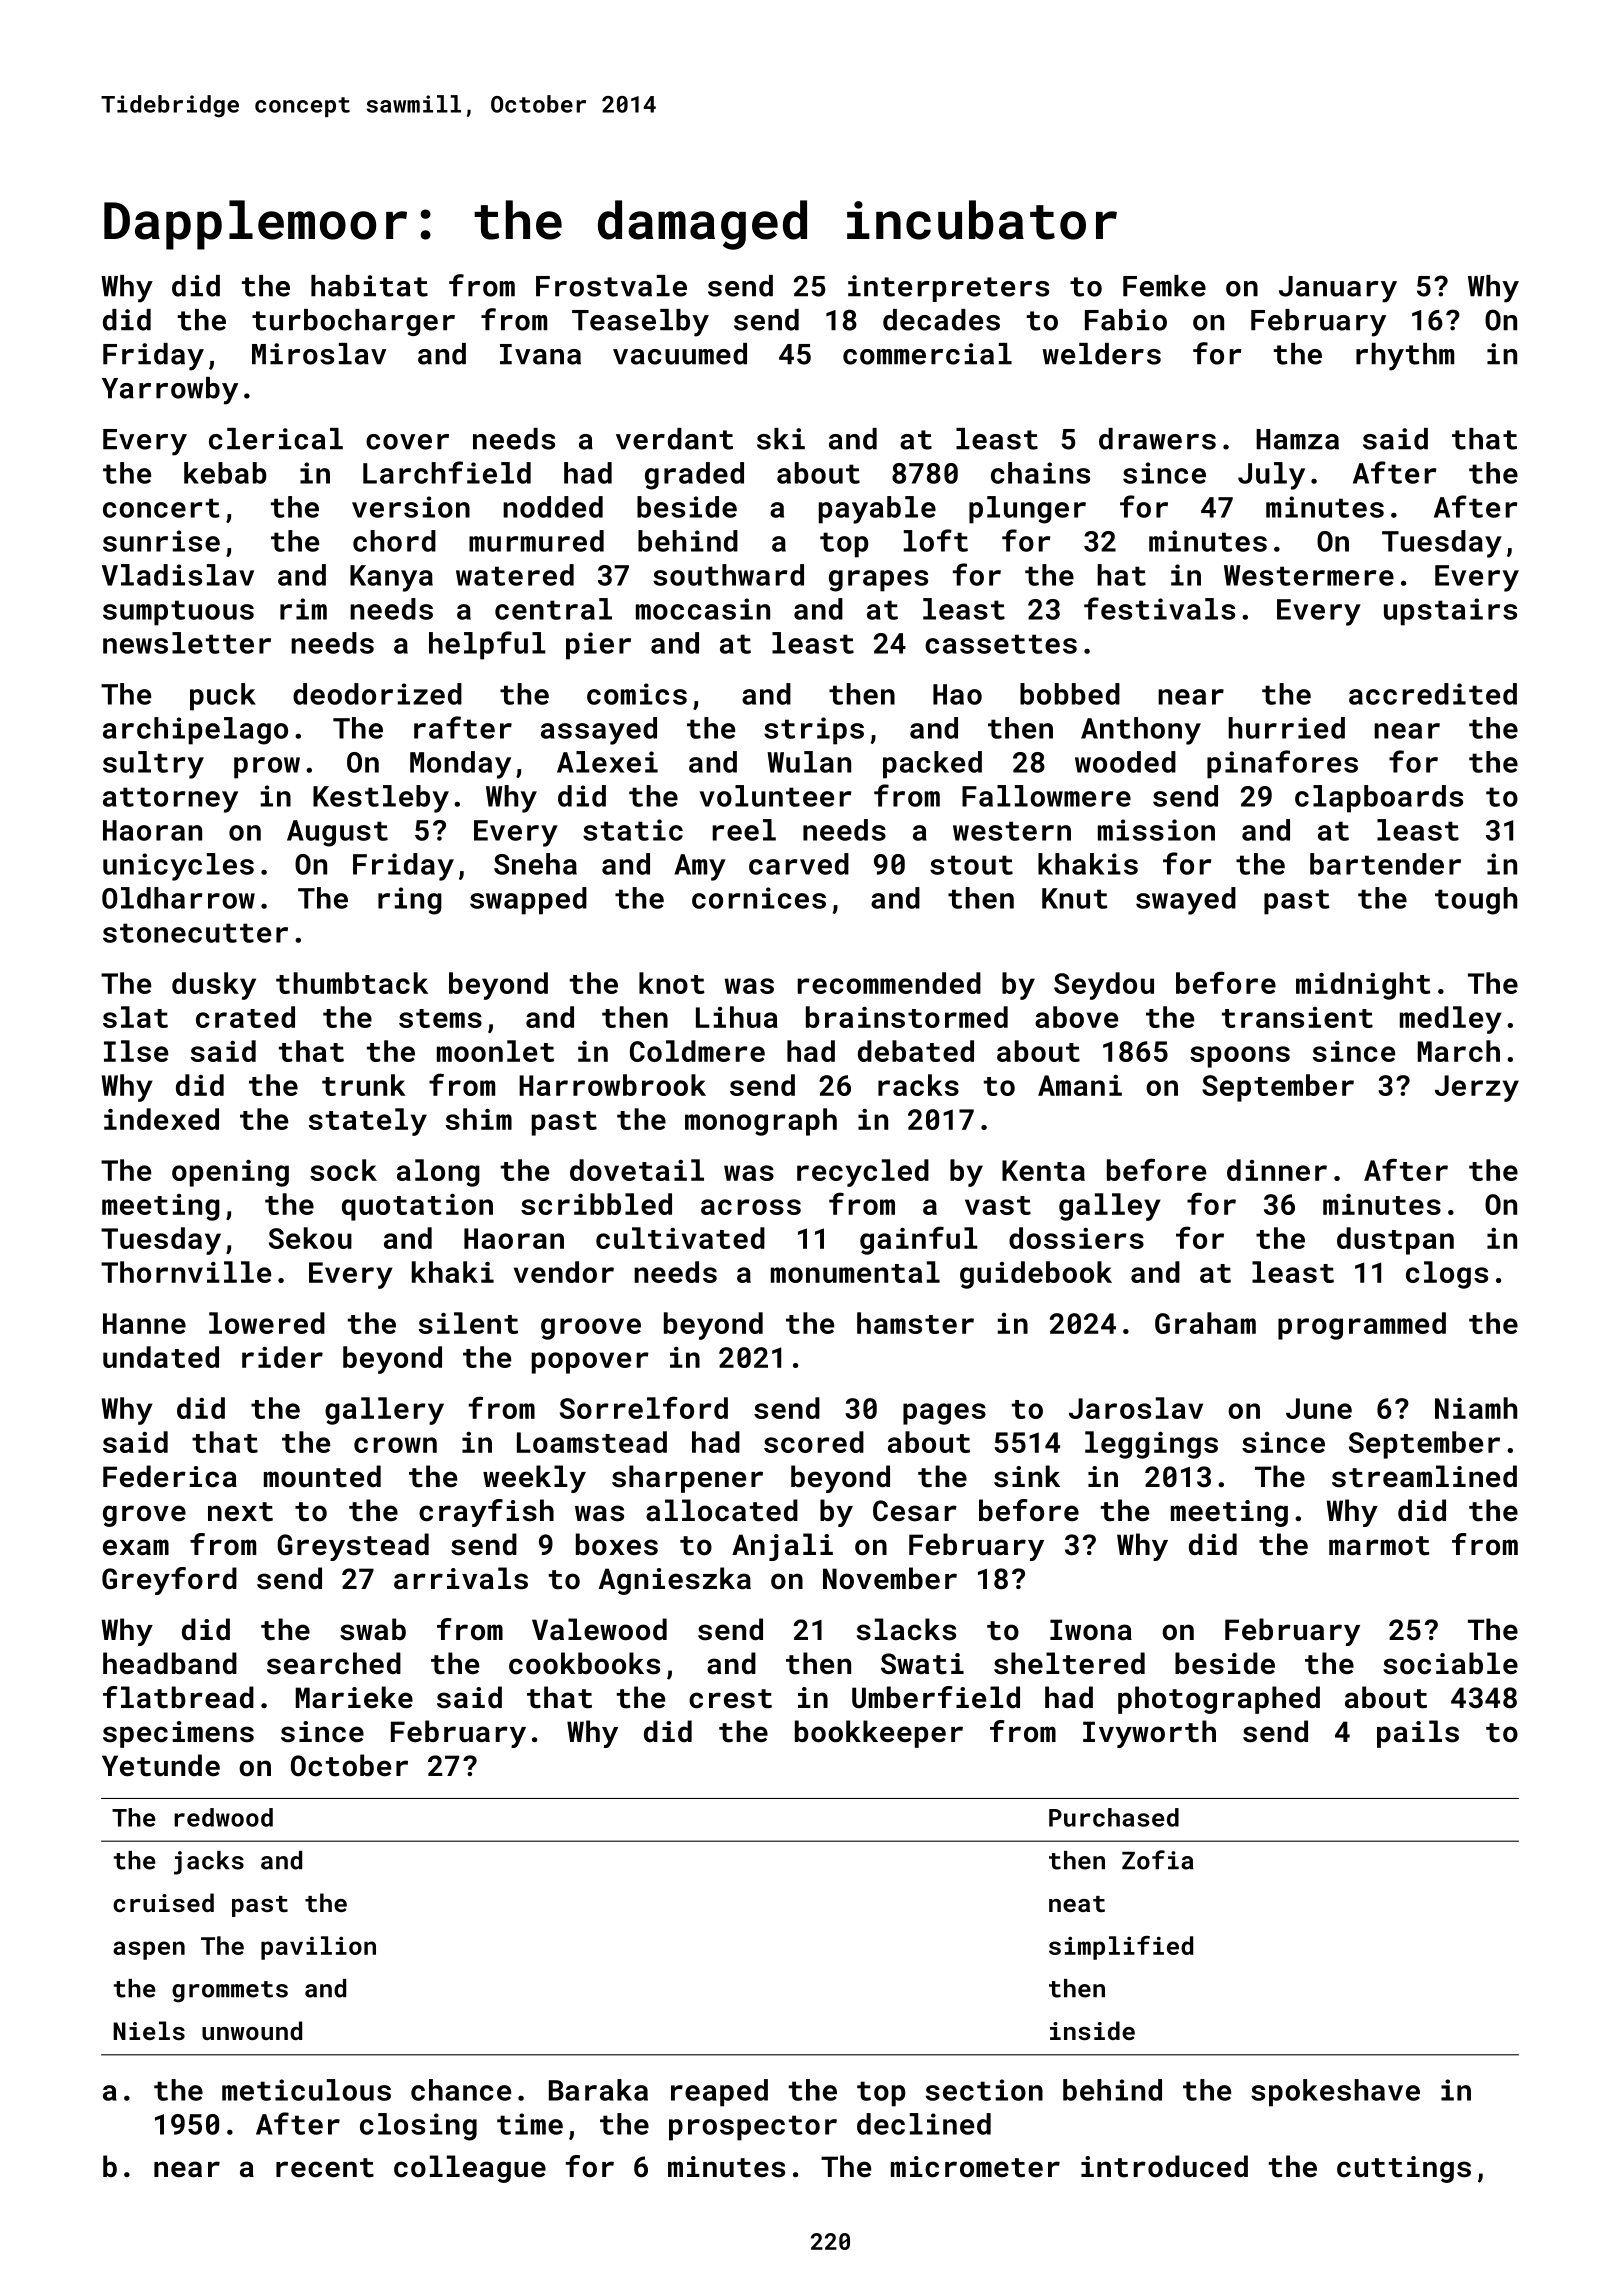 This screenshot has width=1620, height=2292. What do you see at coordinates (325, 2168) in the screenshot?
I see `recent` at bounding box center [325, 2168].
